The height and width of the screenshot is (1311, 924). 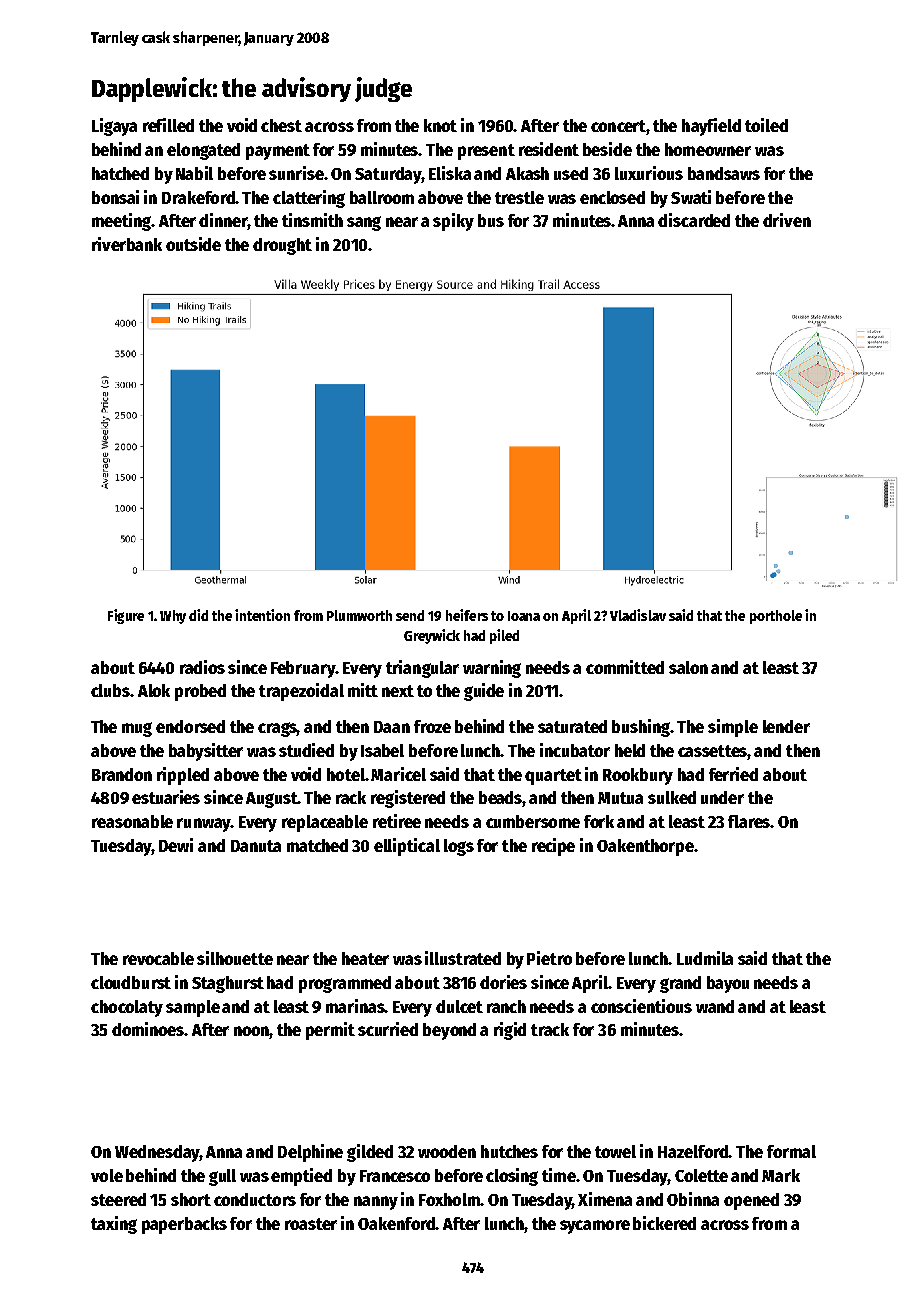 What do you see at coordinates (715, 1006) in the screenshot?
I see `wand` at bounding box center [715, 1006].
